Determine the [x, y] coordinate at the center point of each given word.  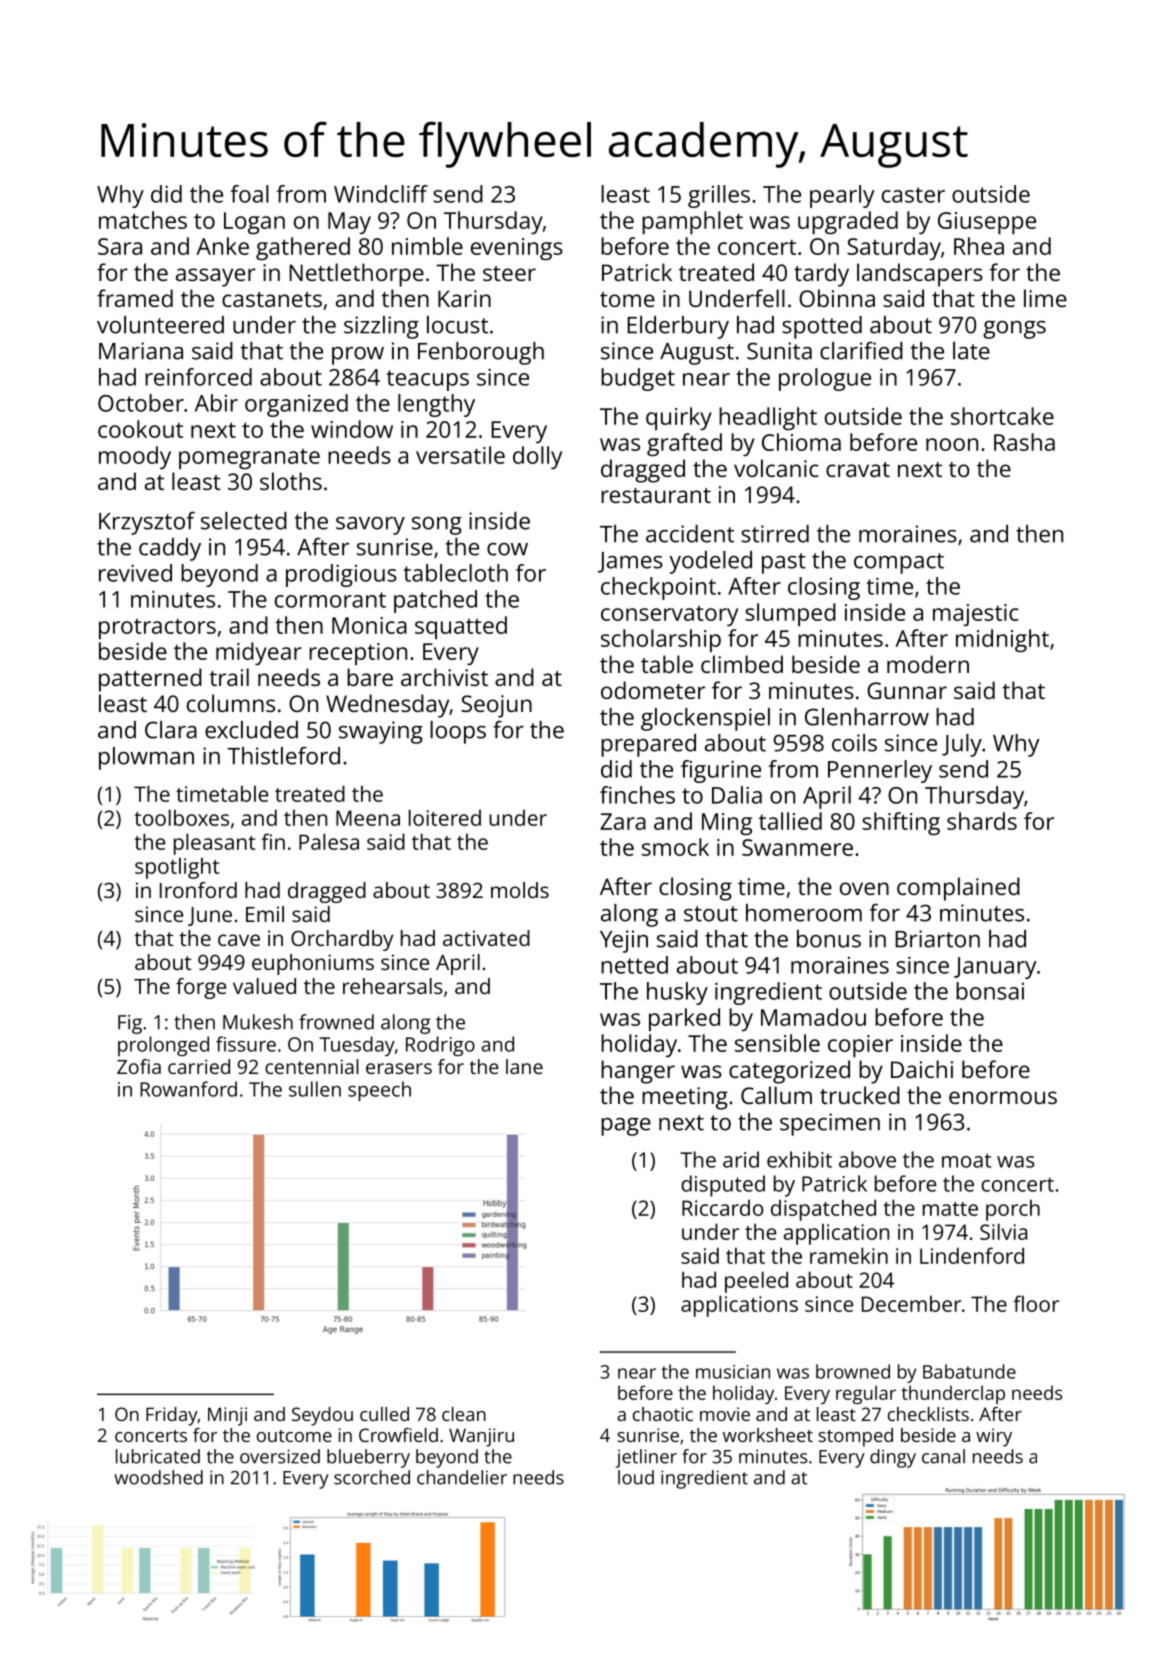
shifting [901, 823]
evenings [517, 249]
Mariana [141, 351]
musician [733, 1372]
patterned [150, 680]
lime [1045, 298]
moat [967, 1160]
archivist [444, 677]
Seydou [322, 1416]
